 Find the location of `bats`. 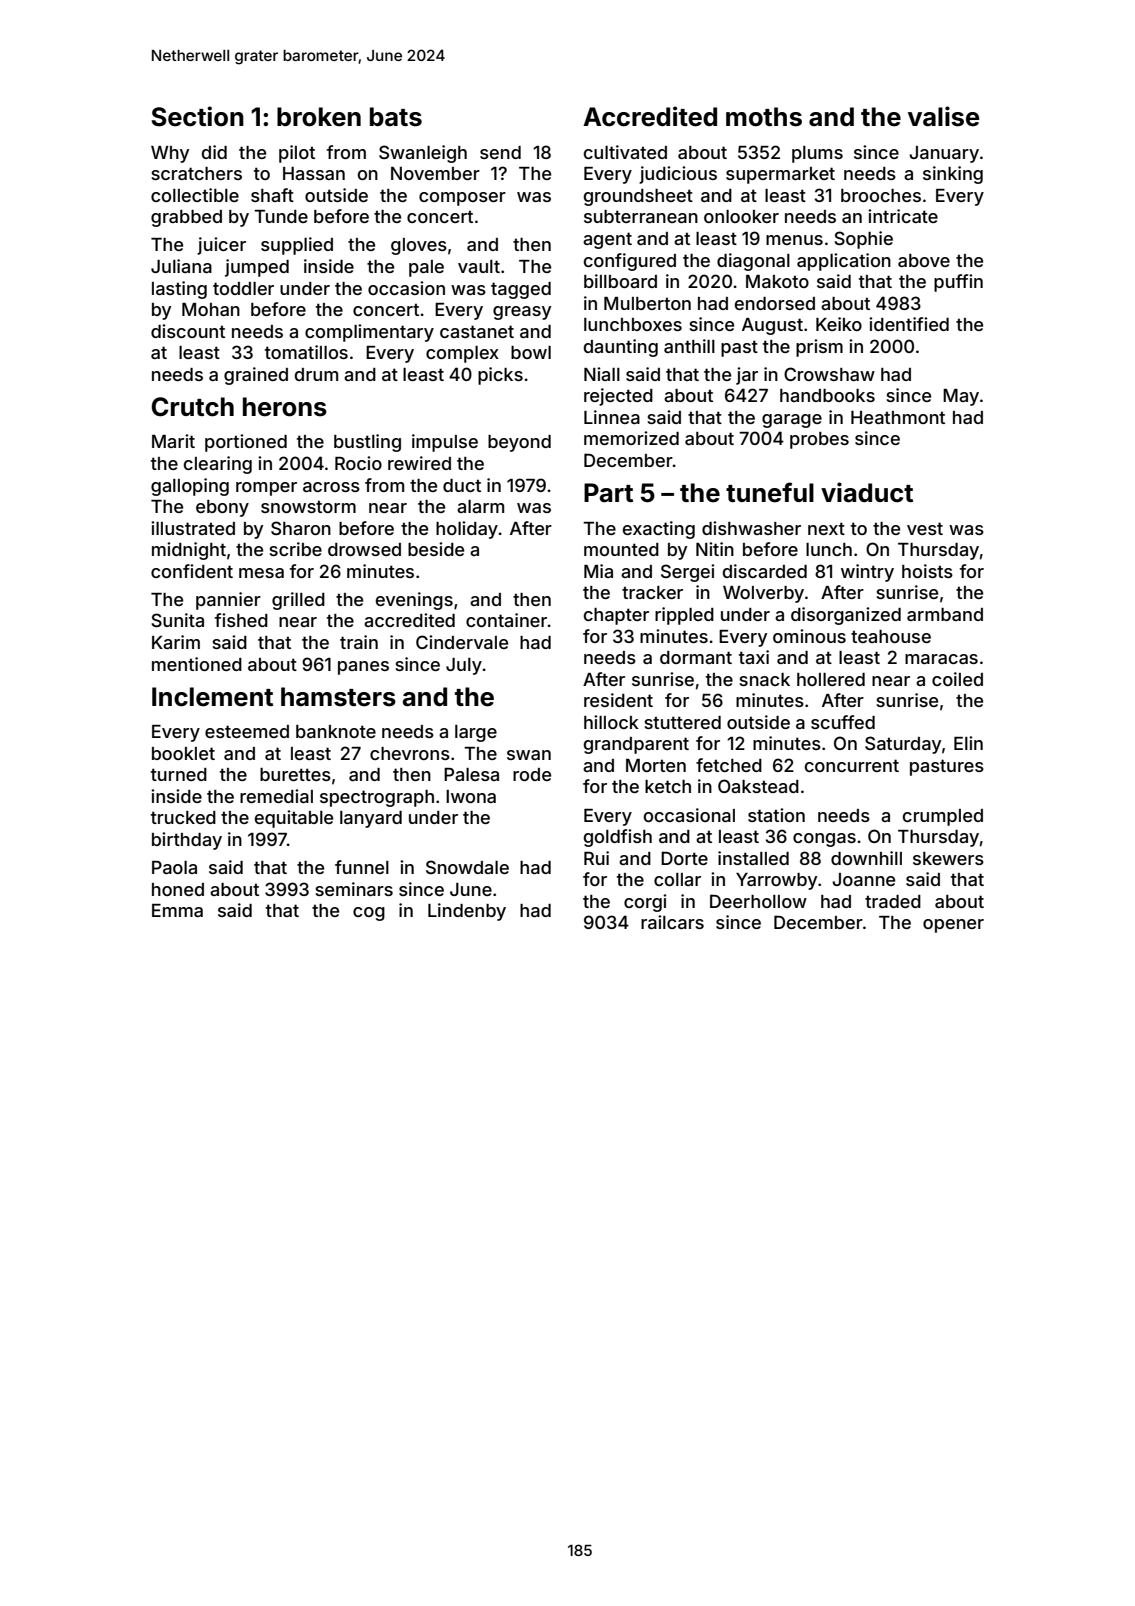

bats is located at coordinates (396, 117).
